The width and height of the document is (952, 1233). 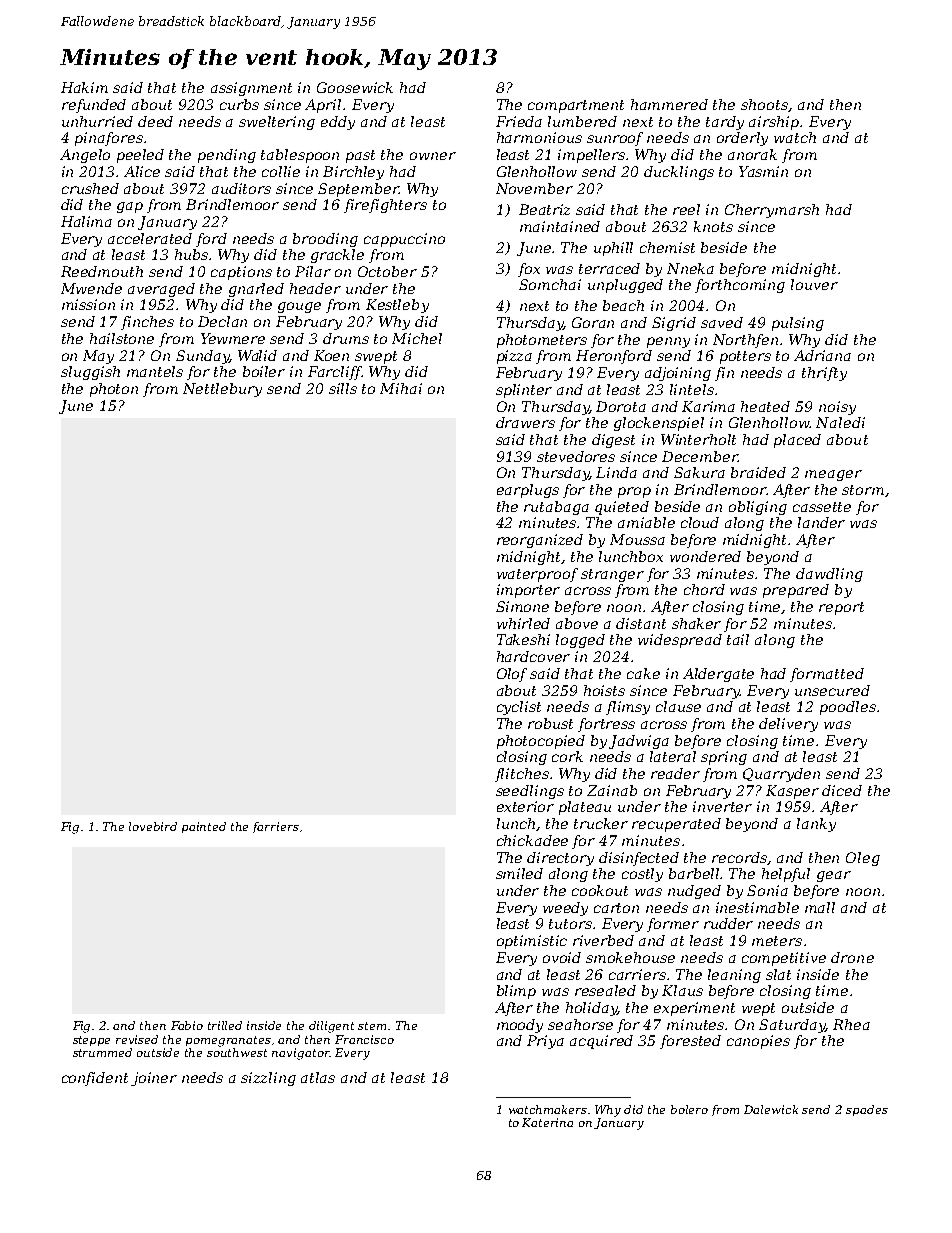 I want to click on optimistic, so click(x=532, y=942).
